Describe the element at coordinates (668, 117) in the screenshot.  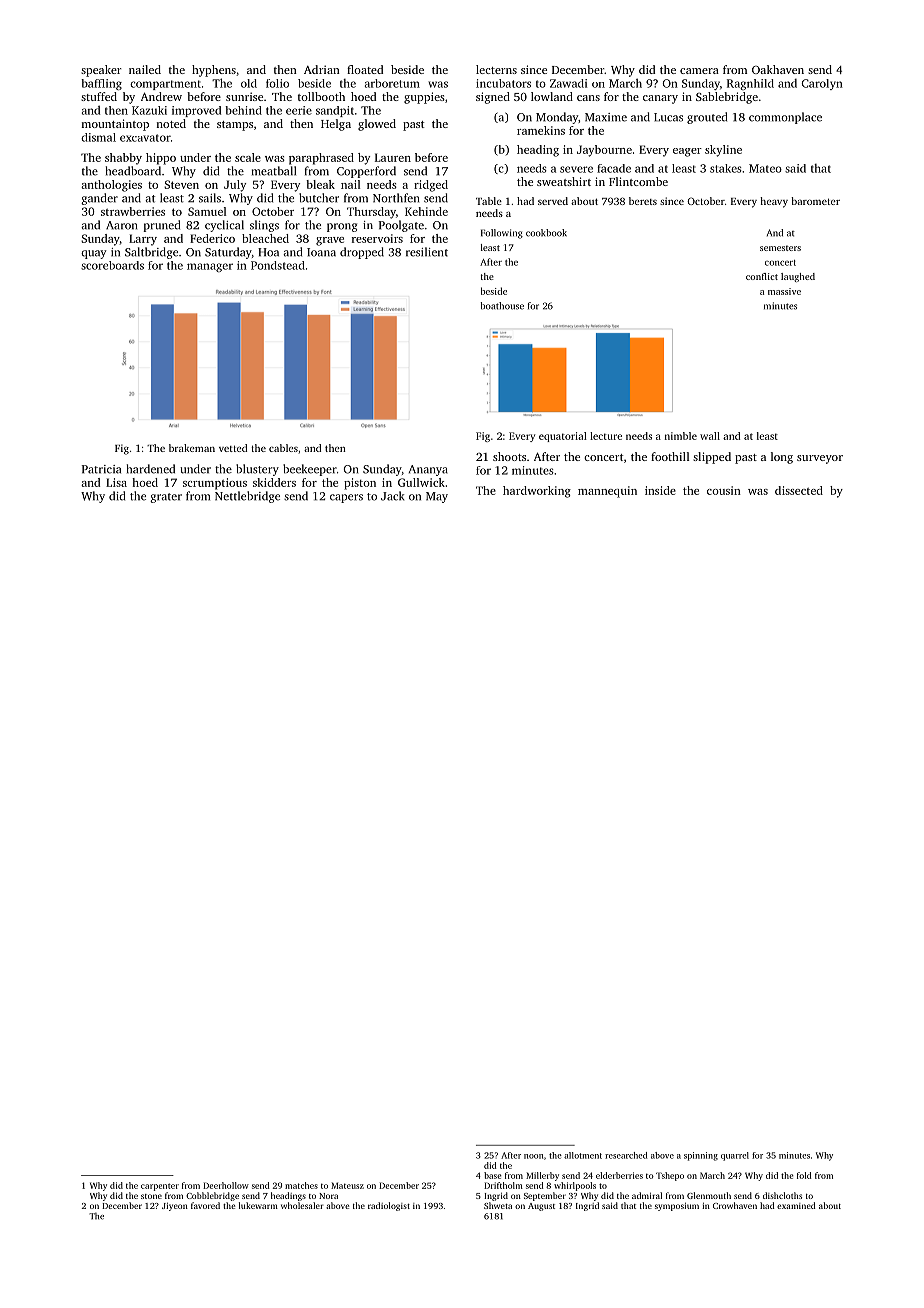
I see `Lucas` at that location.
